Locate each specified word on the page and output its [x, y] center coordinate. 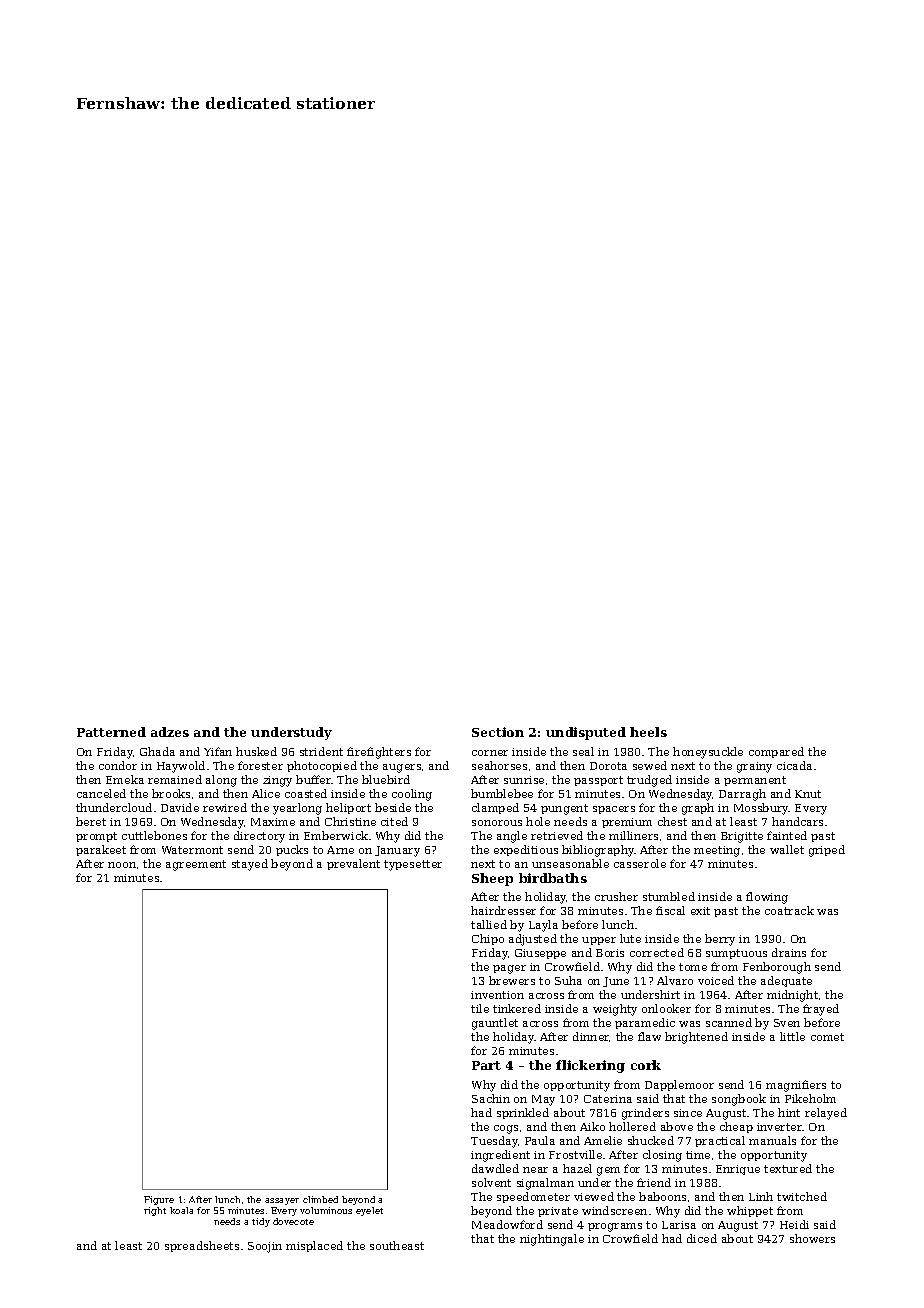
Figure [159, 1200]
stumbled [669, 896]
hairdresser [503, 910]
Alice [266, 793]
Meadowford [507, 1224]
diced [702, 1238]
